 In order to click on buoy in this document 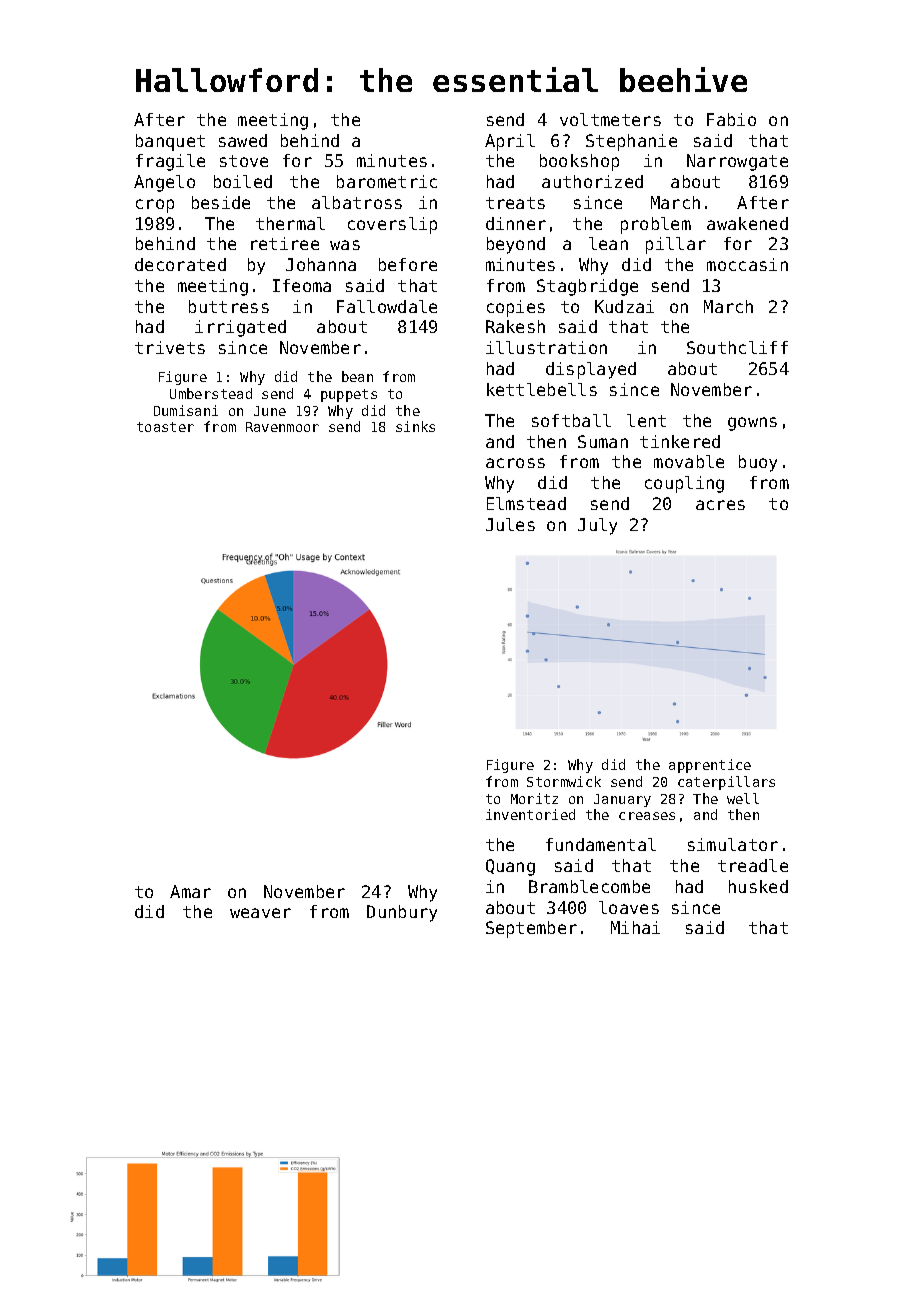, I will do `click(758, 463)`.
